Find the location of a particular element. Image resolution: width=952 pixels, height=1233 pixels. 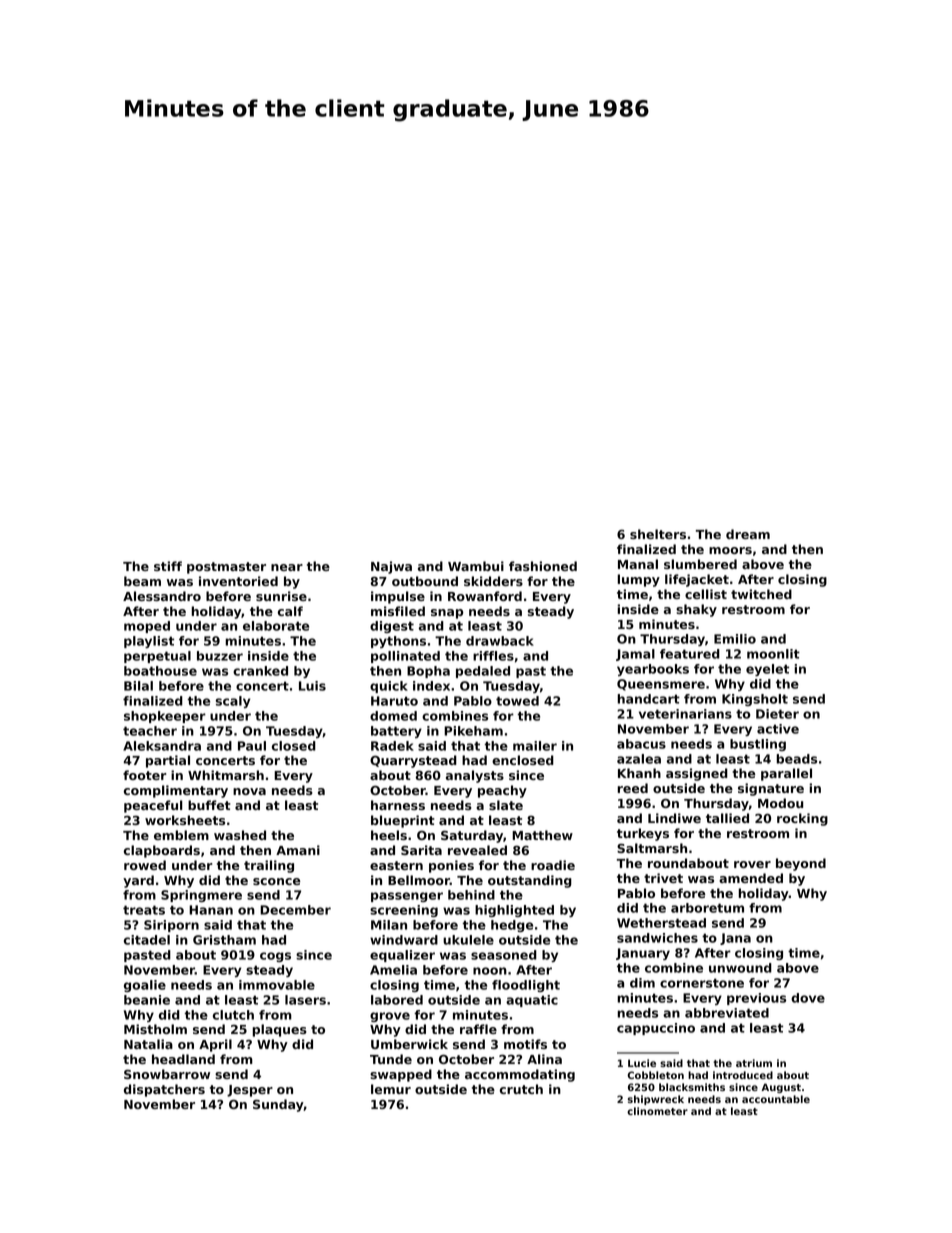

Kingsholt is located at coordinates (755, 700).
